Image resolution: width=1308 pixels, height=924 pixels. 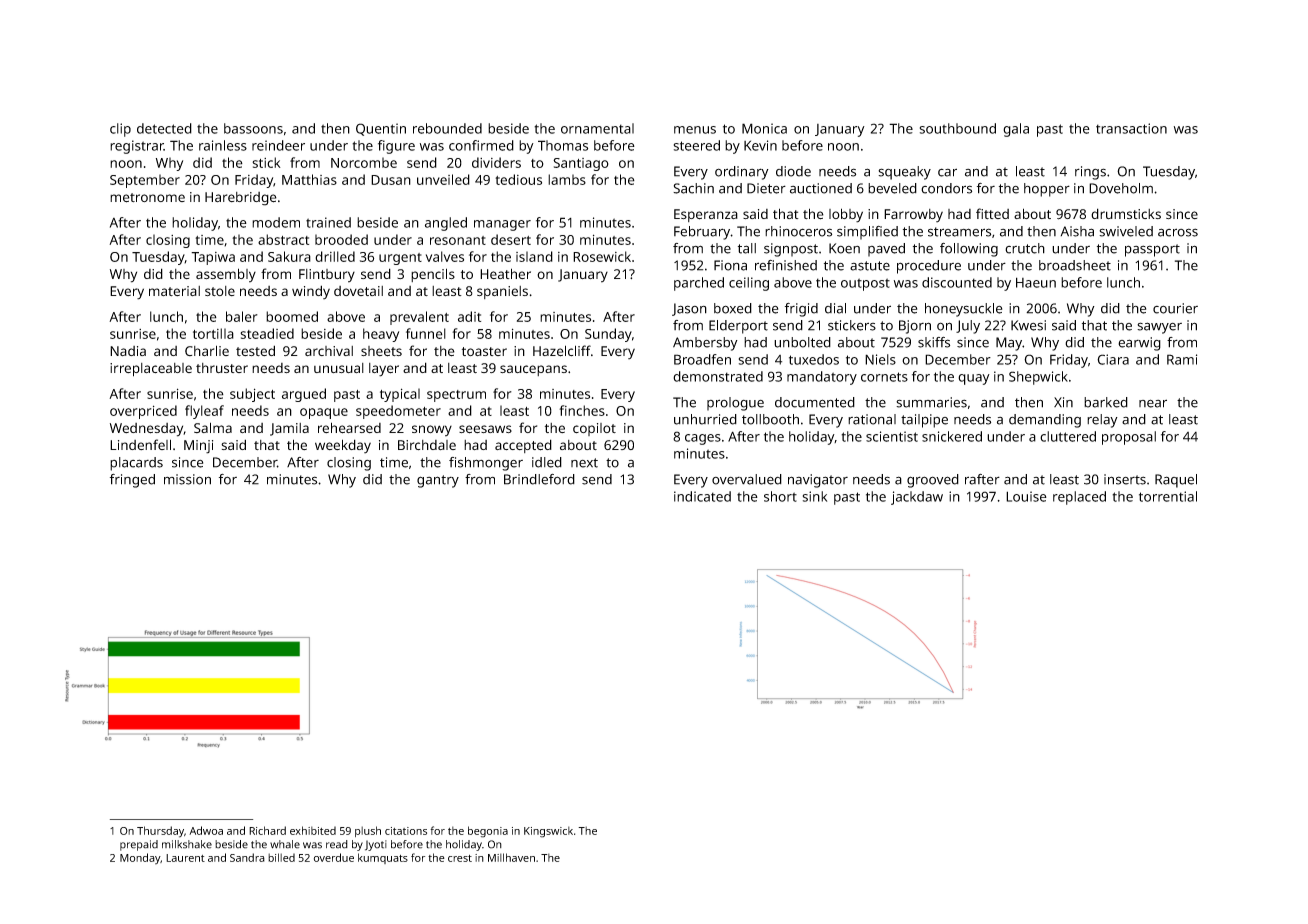 What do you see at coordinates (139, 845) in the image?
I see `prepaid` at bounding box center [139, 845].
